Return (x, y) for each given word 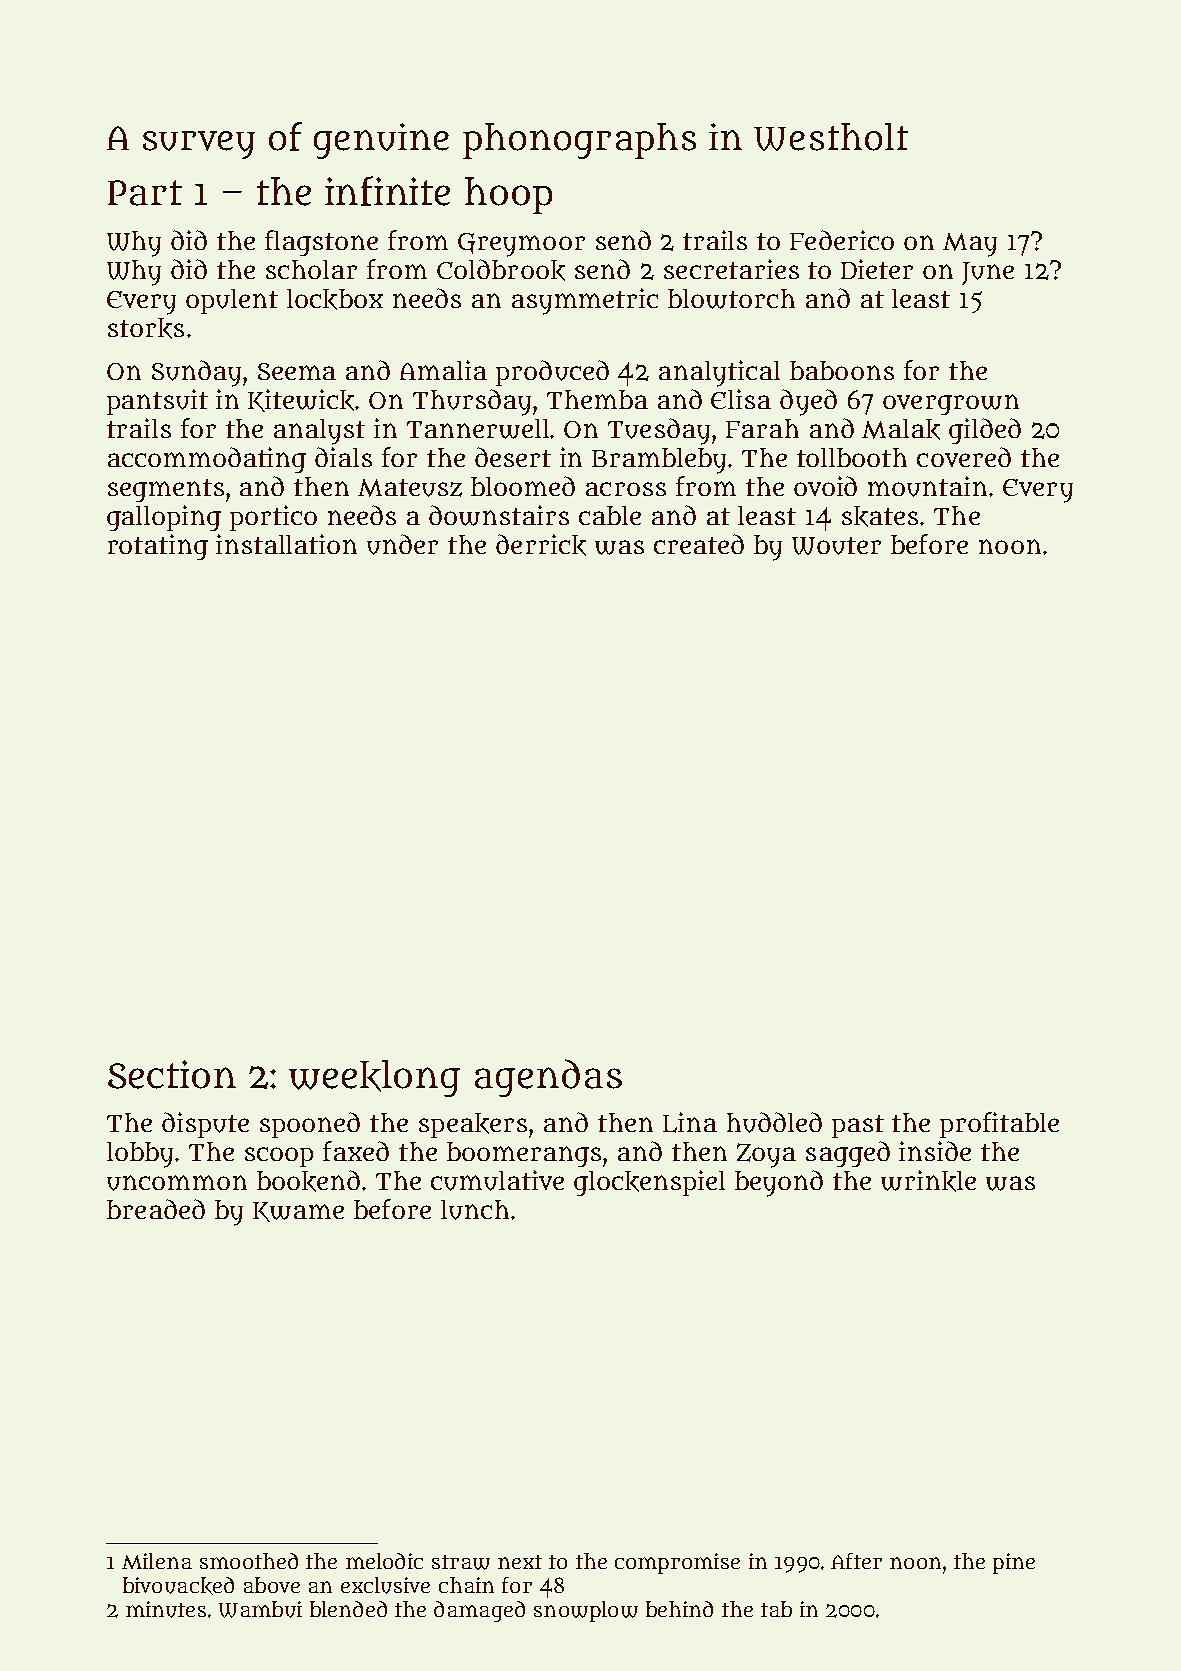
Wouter (836, 546)
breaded (156, 1209)
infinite (387, 191)
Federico (842, 240)
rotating (158, 547)
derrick (541, 545)
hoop (508, 195)
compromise (677, 1563)
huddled (774, 1122)
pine (1014, 1563)
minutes (166, 1609)
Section (172, 1074)
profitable (999, 1125)
